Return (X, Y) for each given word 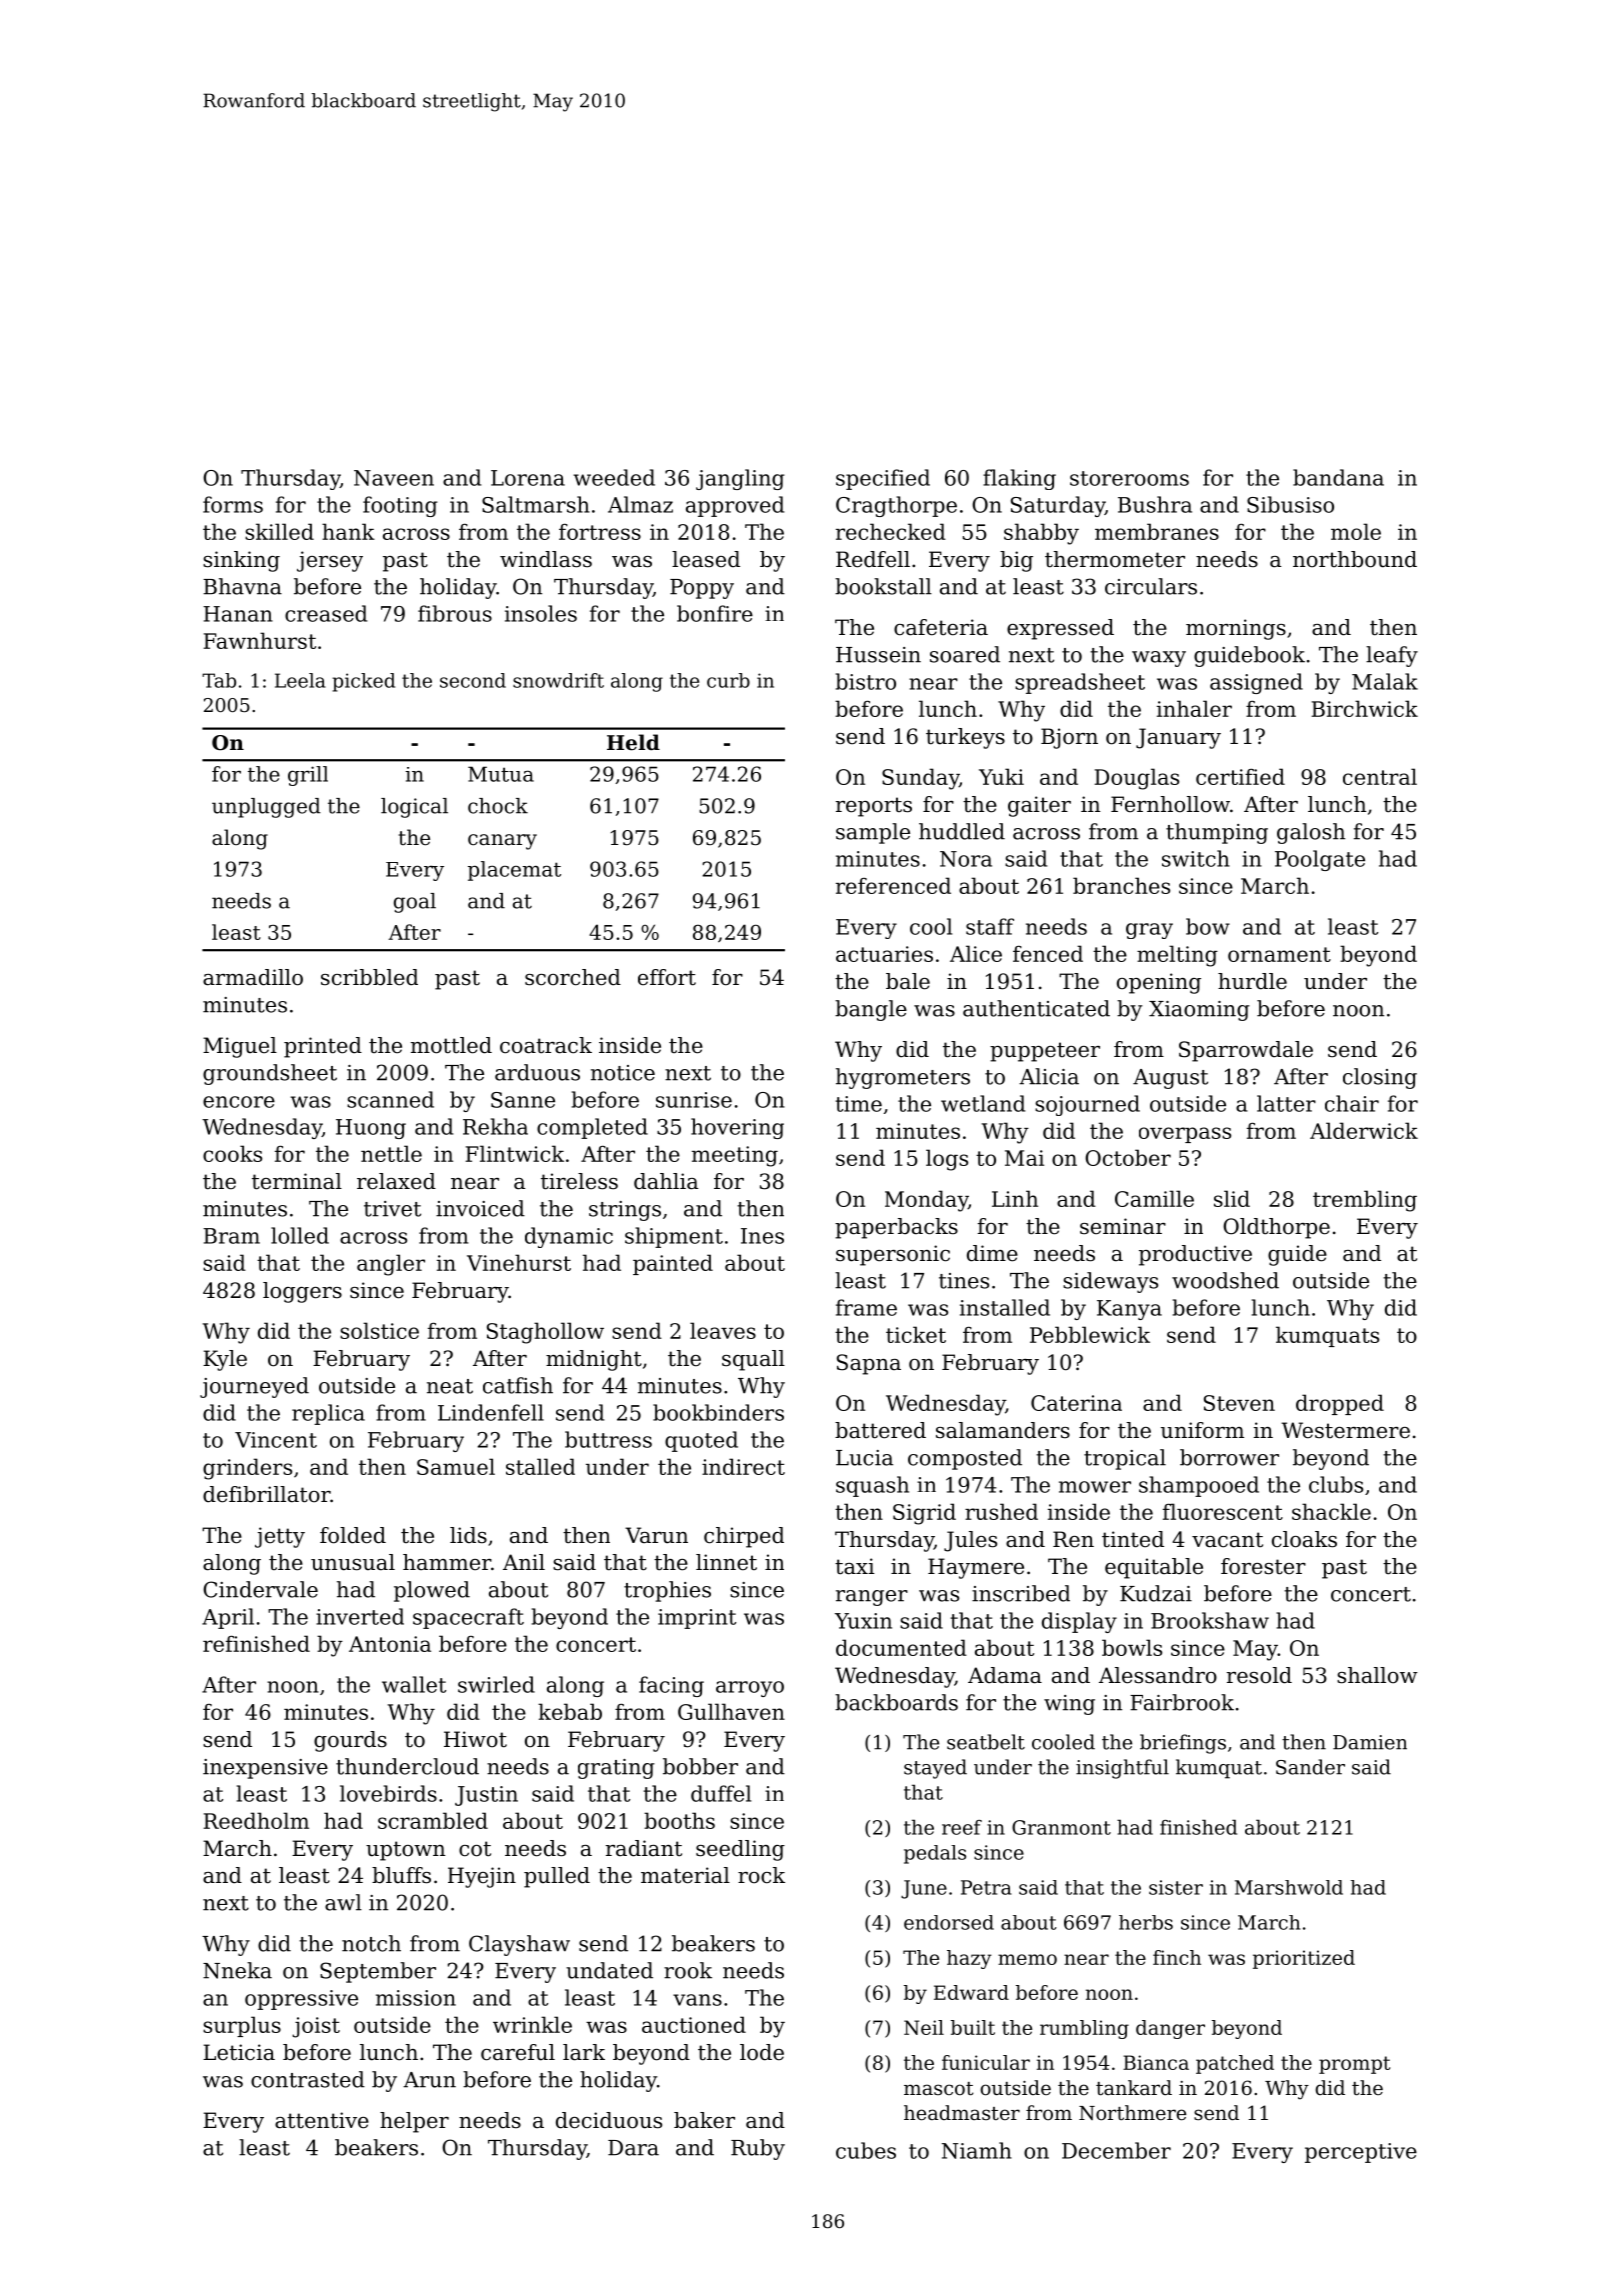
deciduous (609, 2120)
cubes (866, 2150)
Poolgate (1320, 860)
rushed (1001, 1511)
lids (468, 1535)
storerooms (1129, 478)
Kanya (1129, 1310)
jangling (740, 479)
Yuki (1001, 776)
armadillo (253, 977)
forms (233, 504)
